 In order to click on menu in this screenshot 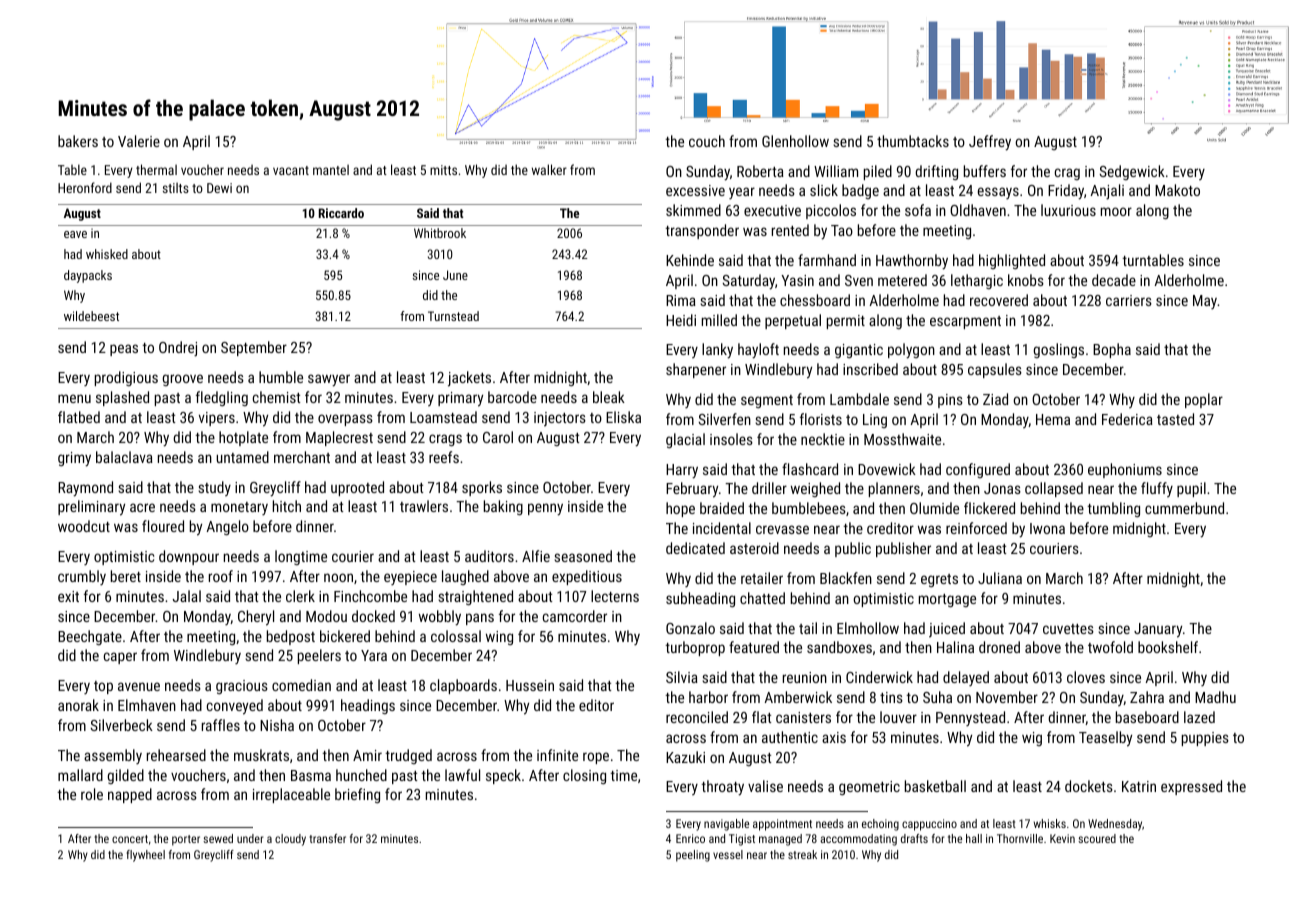, I will do `click(74, 398)`.
